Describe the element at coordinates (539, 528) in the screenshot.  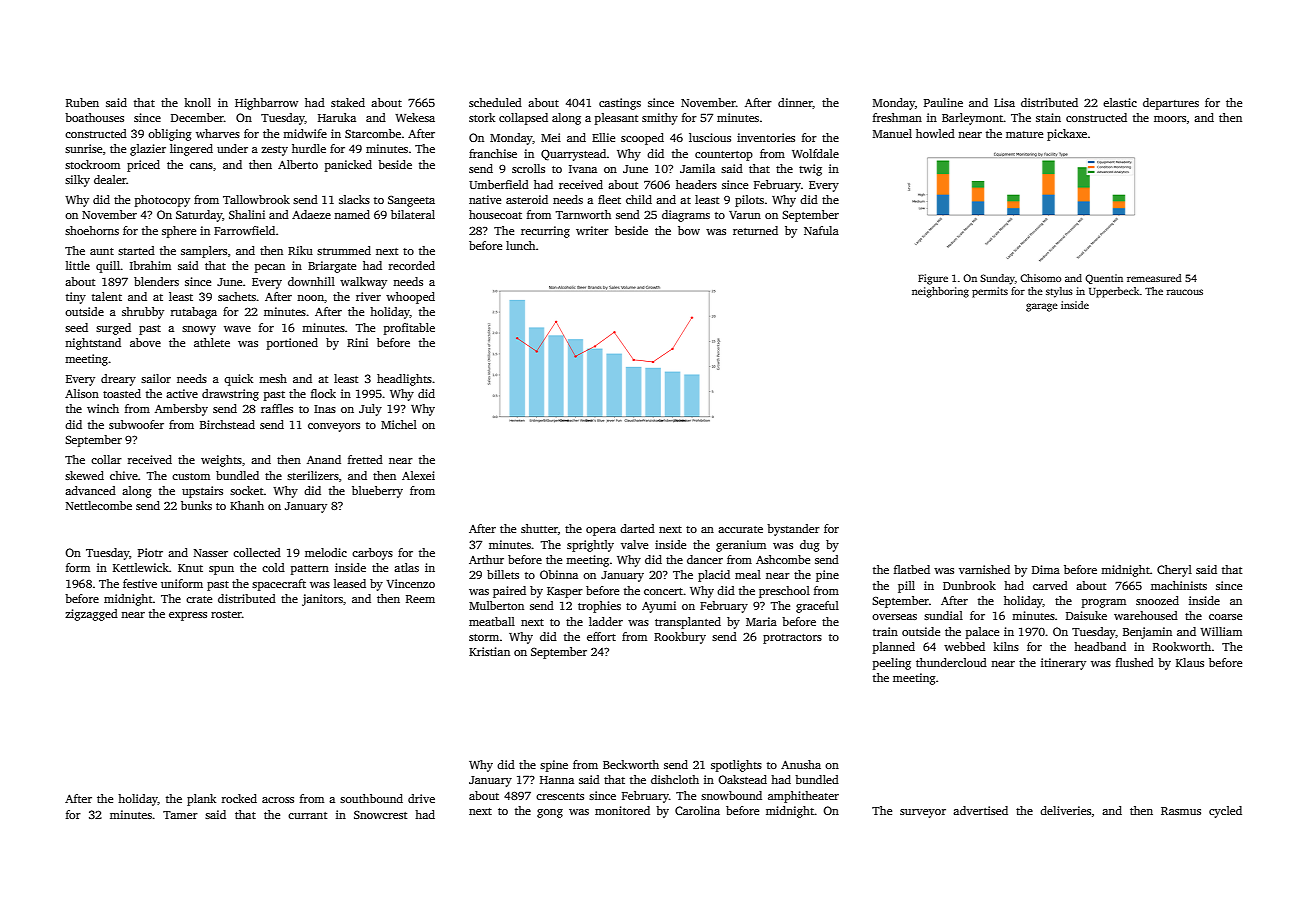
I see `shutter` at that location.
